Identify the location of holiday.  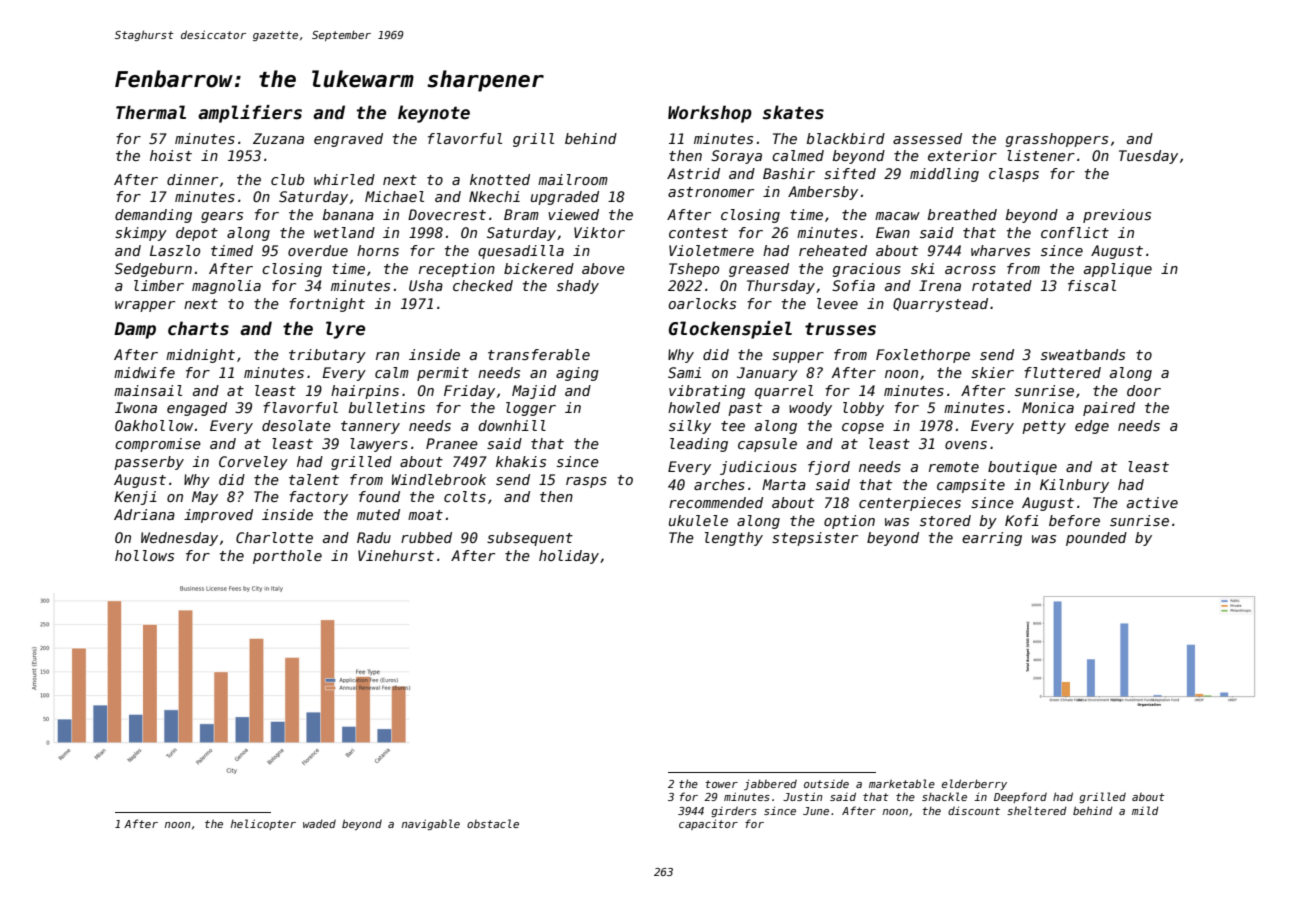
(569, 557).
